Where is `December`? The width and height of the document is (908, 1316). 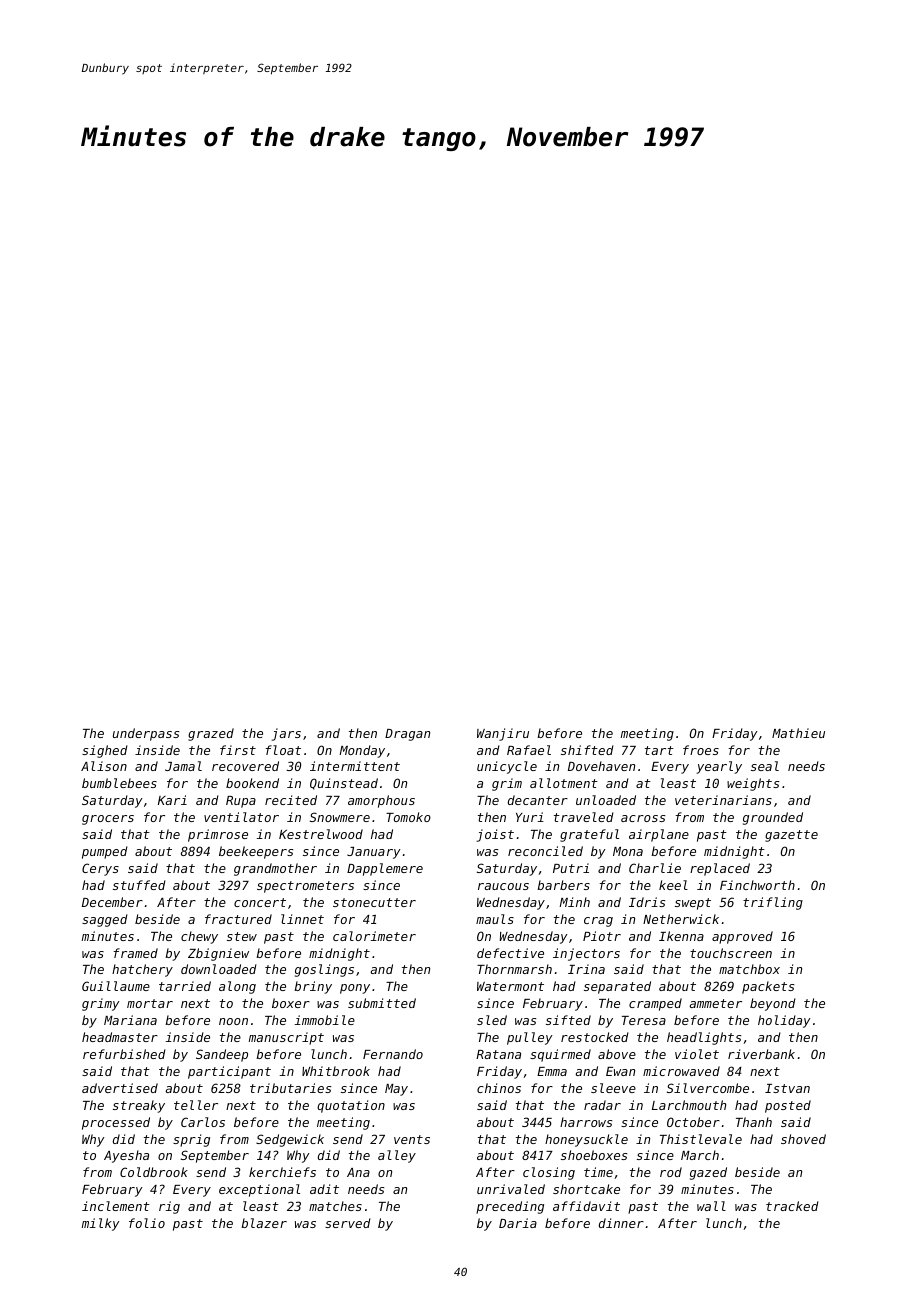
December is located at coordinates (112, 902).
